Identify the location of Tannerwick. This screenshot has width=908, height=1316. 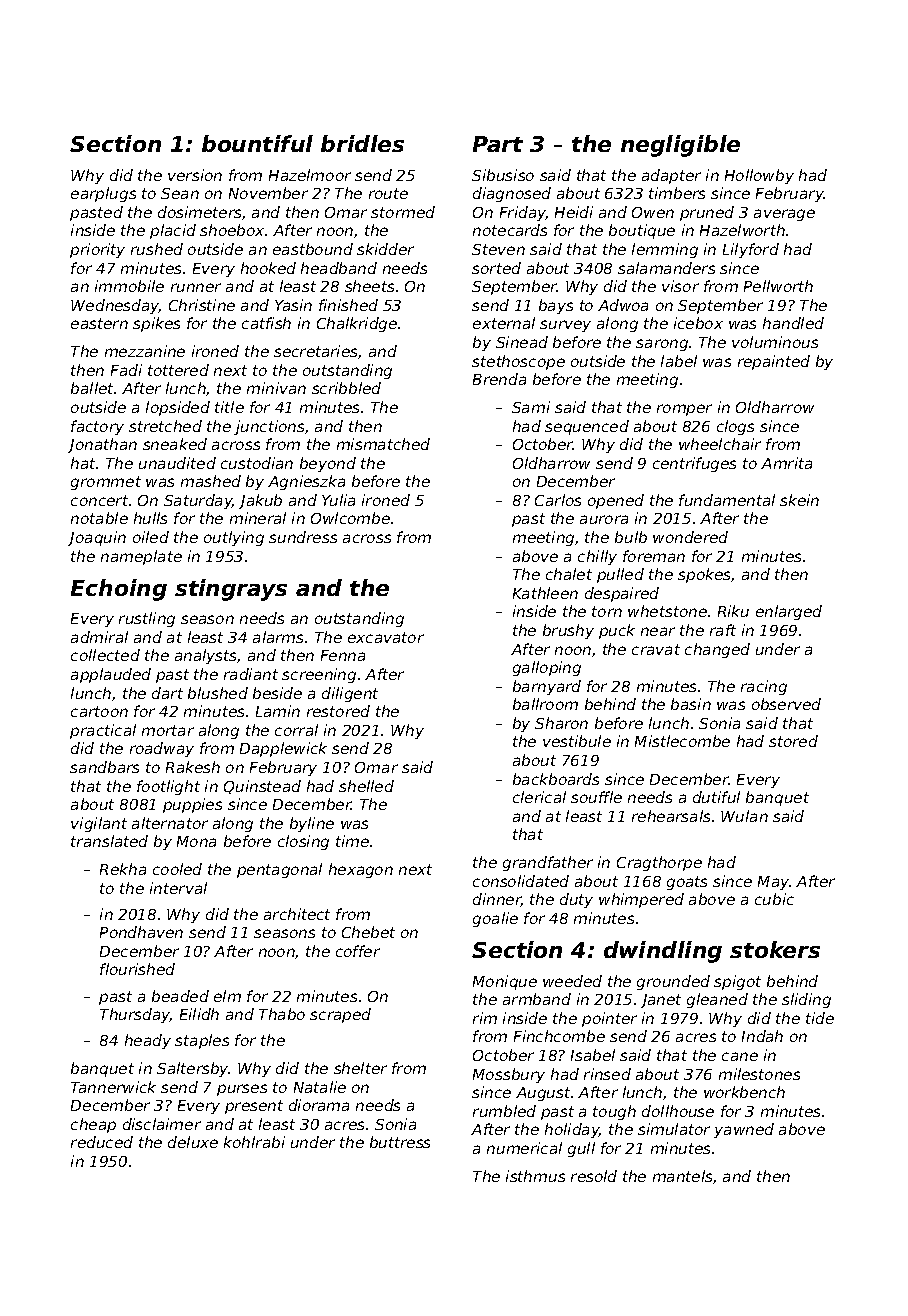
(113, 1087).
